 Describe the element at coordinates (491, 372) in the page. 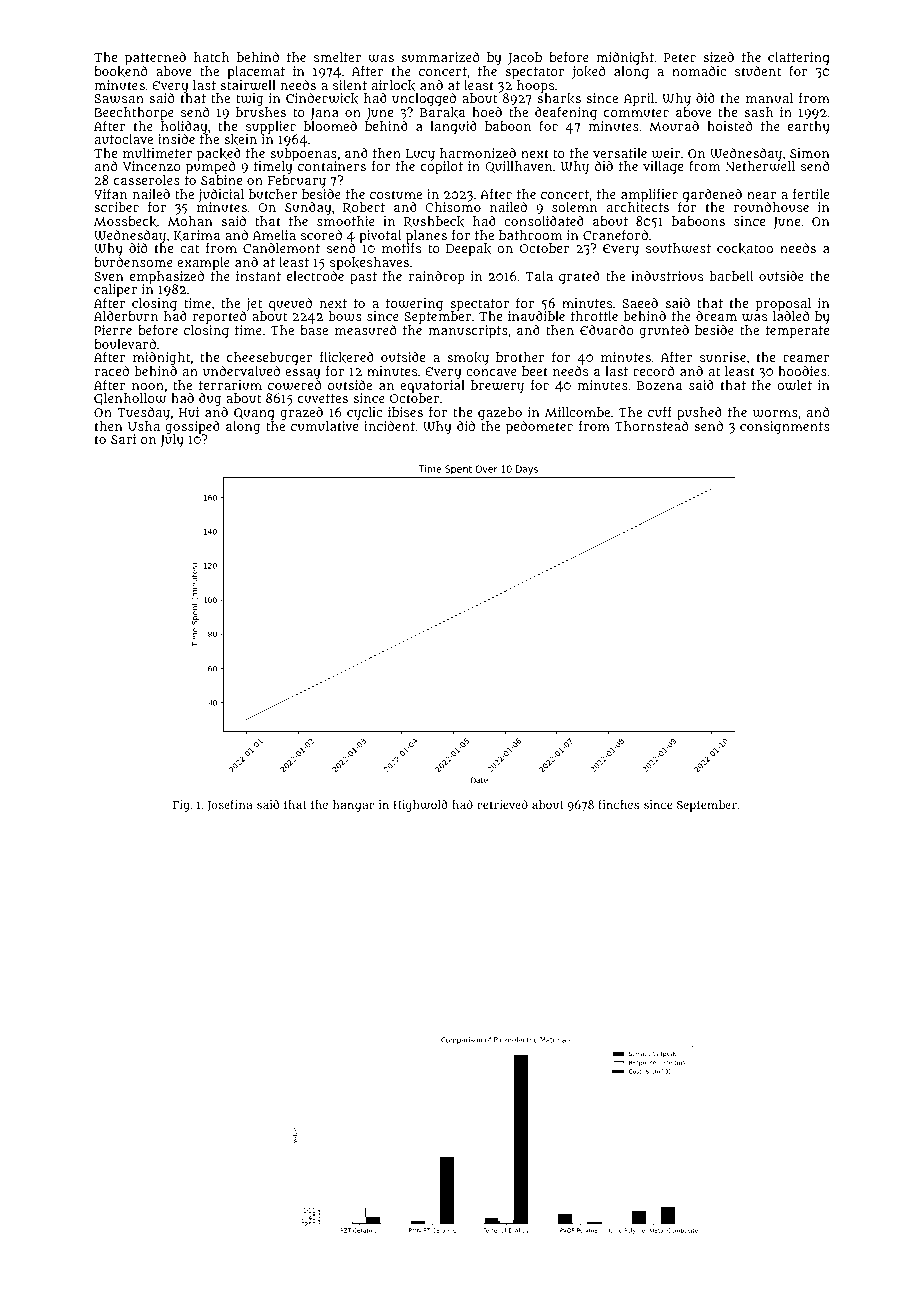

I see `concave` at that location.
